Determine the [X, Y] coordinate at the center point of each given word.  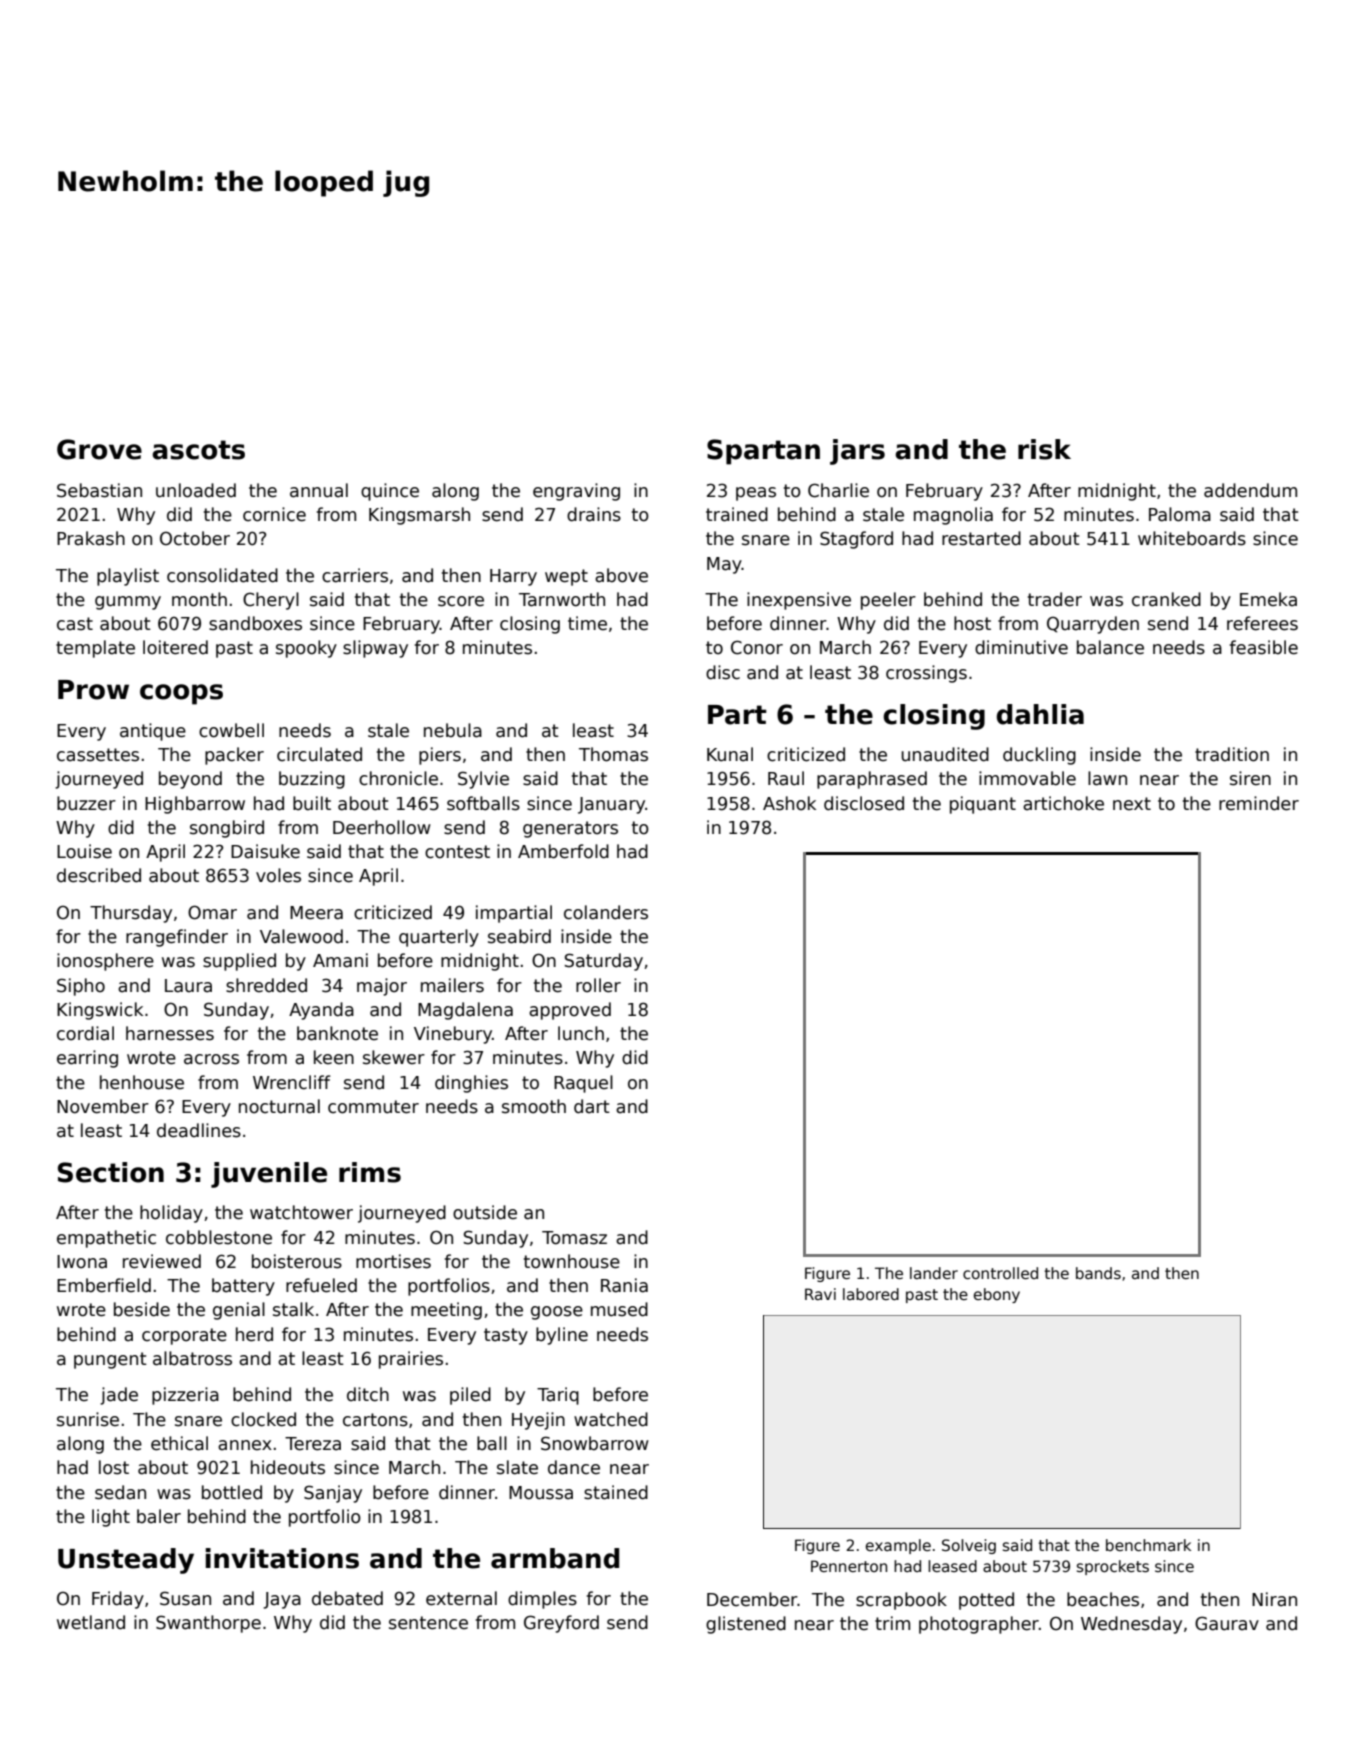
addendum [1250, 490]
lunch [581, 1033]
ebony [997, 1295]
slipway [375, 649]
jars [857, 452]
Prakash [91, 538]
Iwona [82, 1262]
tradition [1232, 754]
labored [871, 1294]
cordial [85, 1033]
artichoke [1063, 803]
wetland [91, 1622]
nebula [453, 730]
